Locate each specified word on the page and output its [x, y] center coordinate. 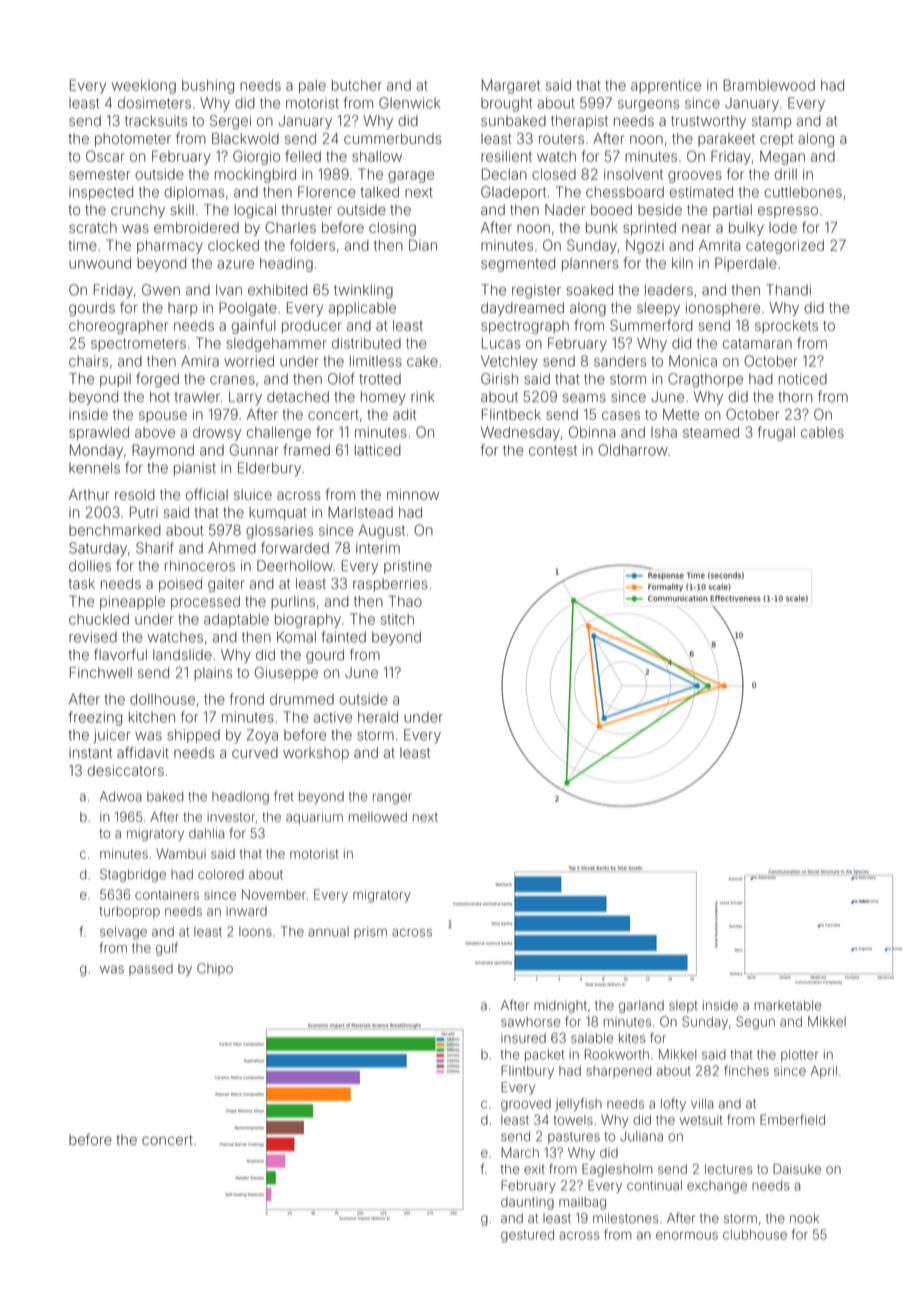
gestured [527, 1236]
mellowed [378, 817]
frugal [776, 433]
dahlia [206, 833]
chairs [88, 361]
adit [404, 414]
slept [683, 1006]
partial [732, 211]
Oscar [105, 156]
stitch [397, 619]
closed [554, 174]
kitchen [152, 717]
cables [822, 432]
